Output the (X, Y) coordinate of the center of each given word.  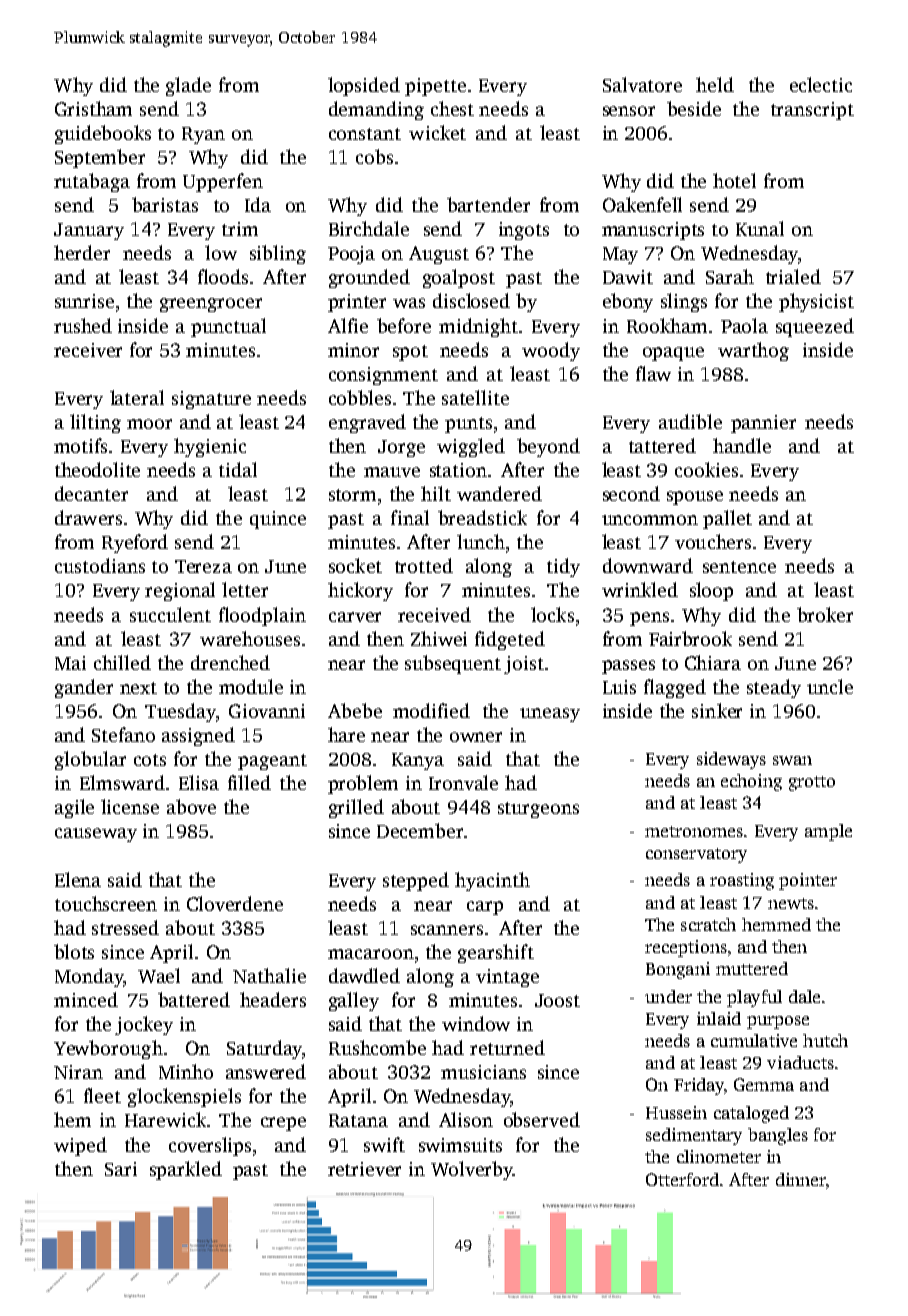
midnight (478, 327)
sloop (711, 591)
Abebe (355, 710)
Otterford (682, 1179)
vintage (507, 978)
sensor (629, 111)
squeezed (815, 327)
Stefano (123, 734)
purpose (778, 1022)
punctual (228, 327)
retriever (364, 1169)
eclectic (821, 84)
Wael (159, 975)
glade (188, 86)
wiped (80, 1146)
